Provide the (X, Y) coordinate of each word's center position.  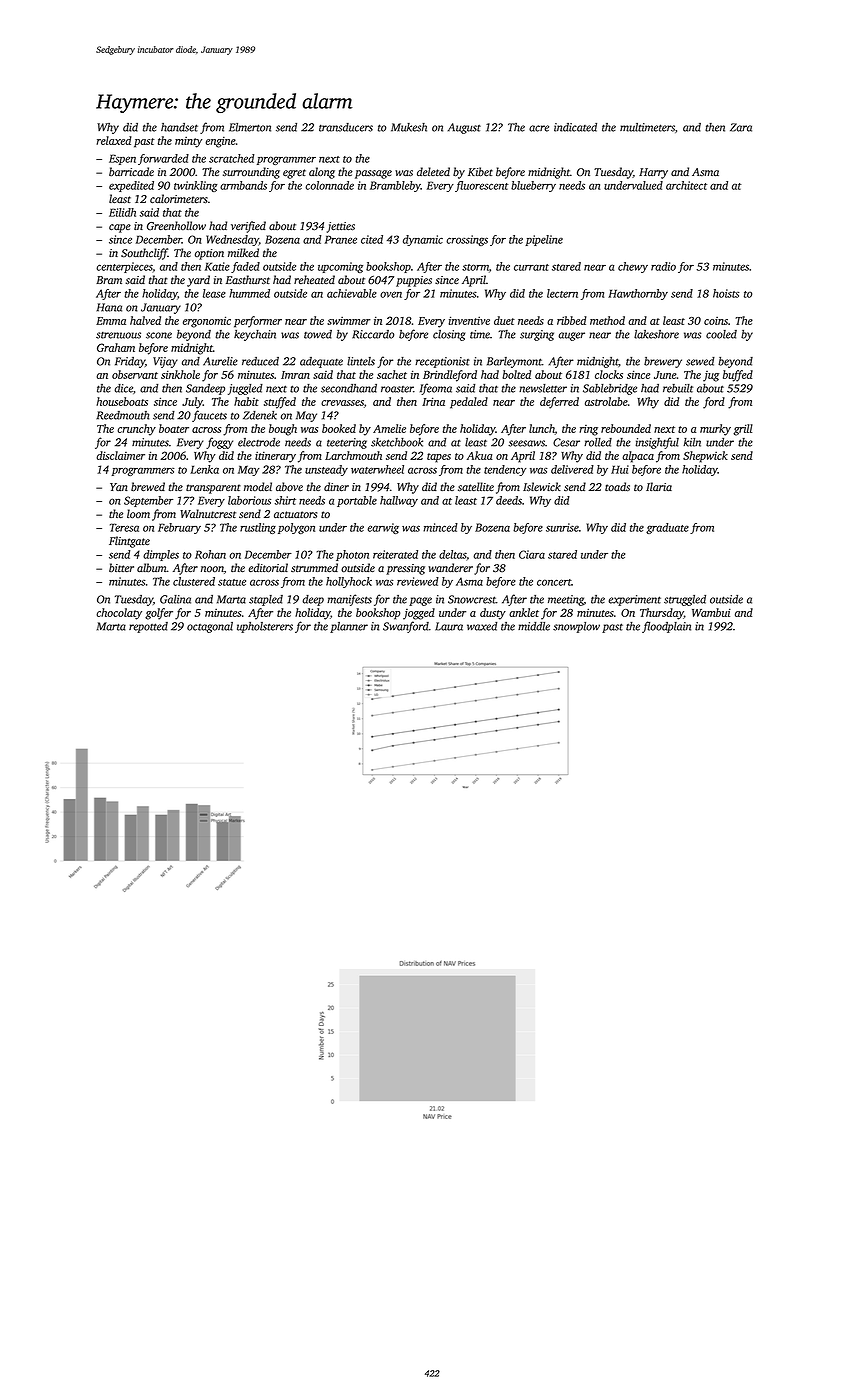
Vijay (165, 362)
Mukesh (409, 127)
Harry (653, 173)
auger (571, 336)
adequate (321, 362)
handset (179, 127)
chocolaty (119, 614)
